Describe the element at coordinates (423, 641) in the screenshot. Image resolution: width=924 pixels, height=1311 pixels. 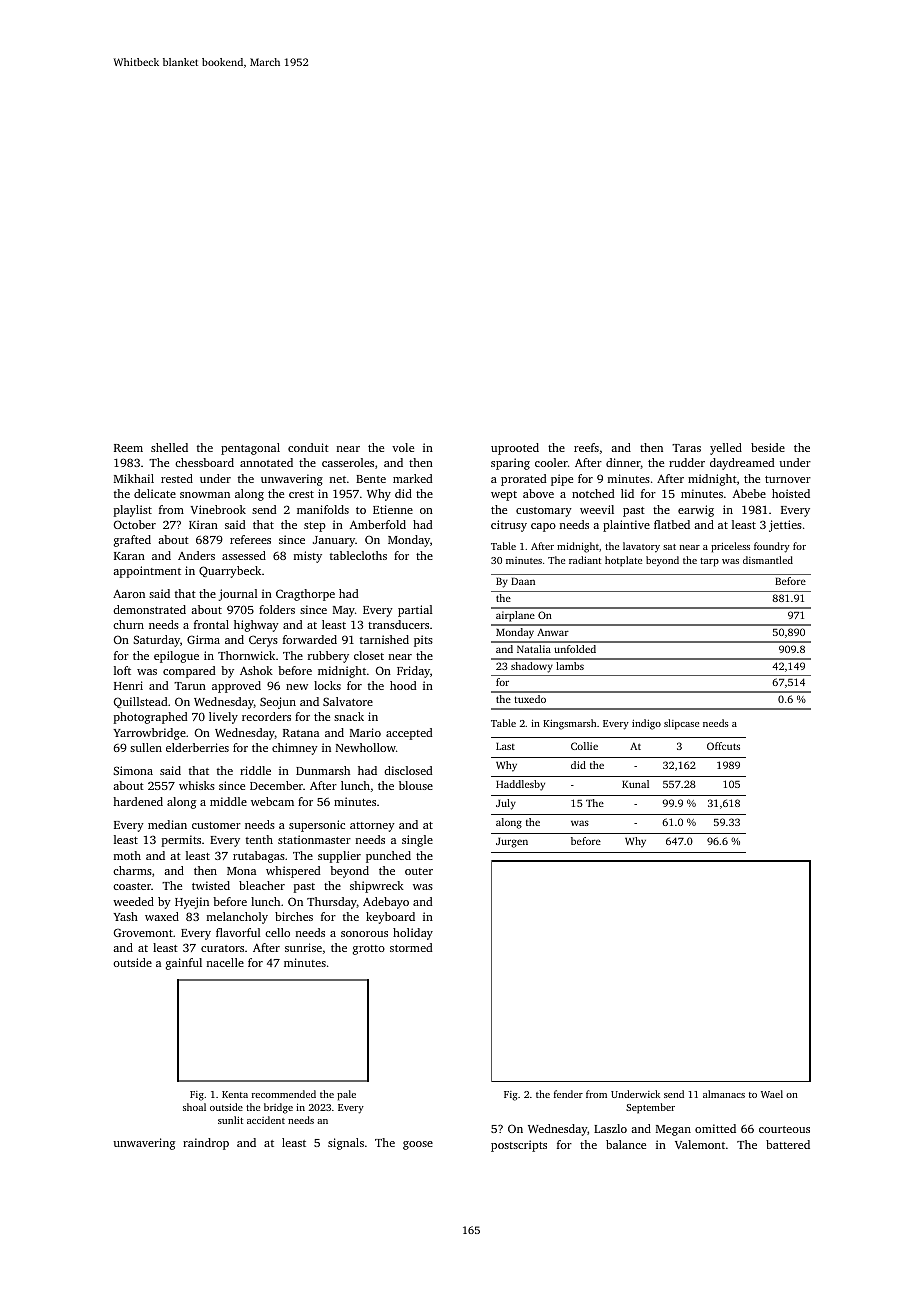
I see `pits` at that location.
